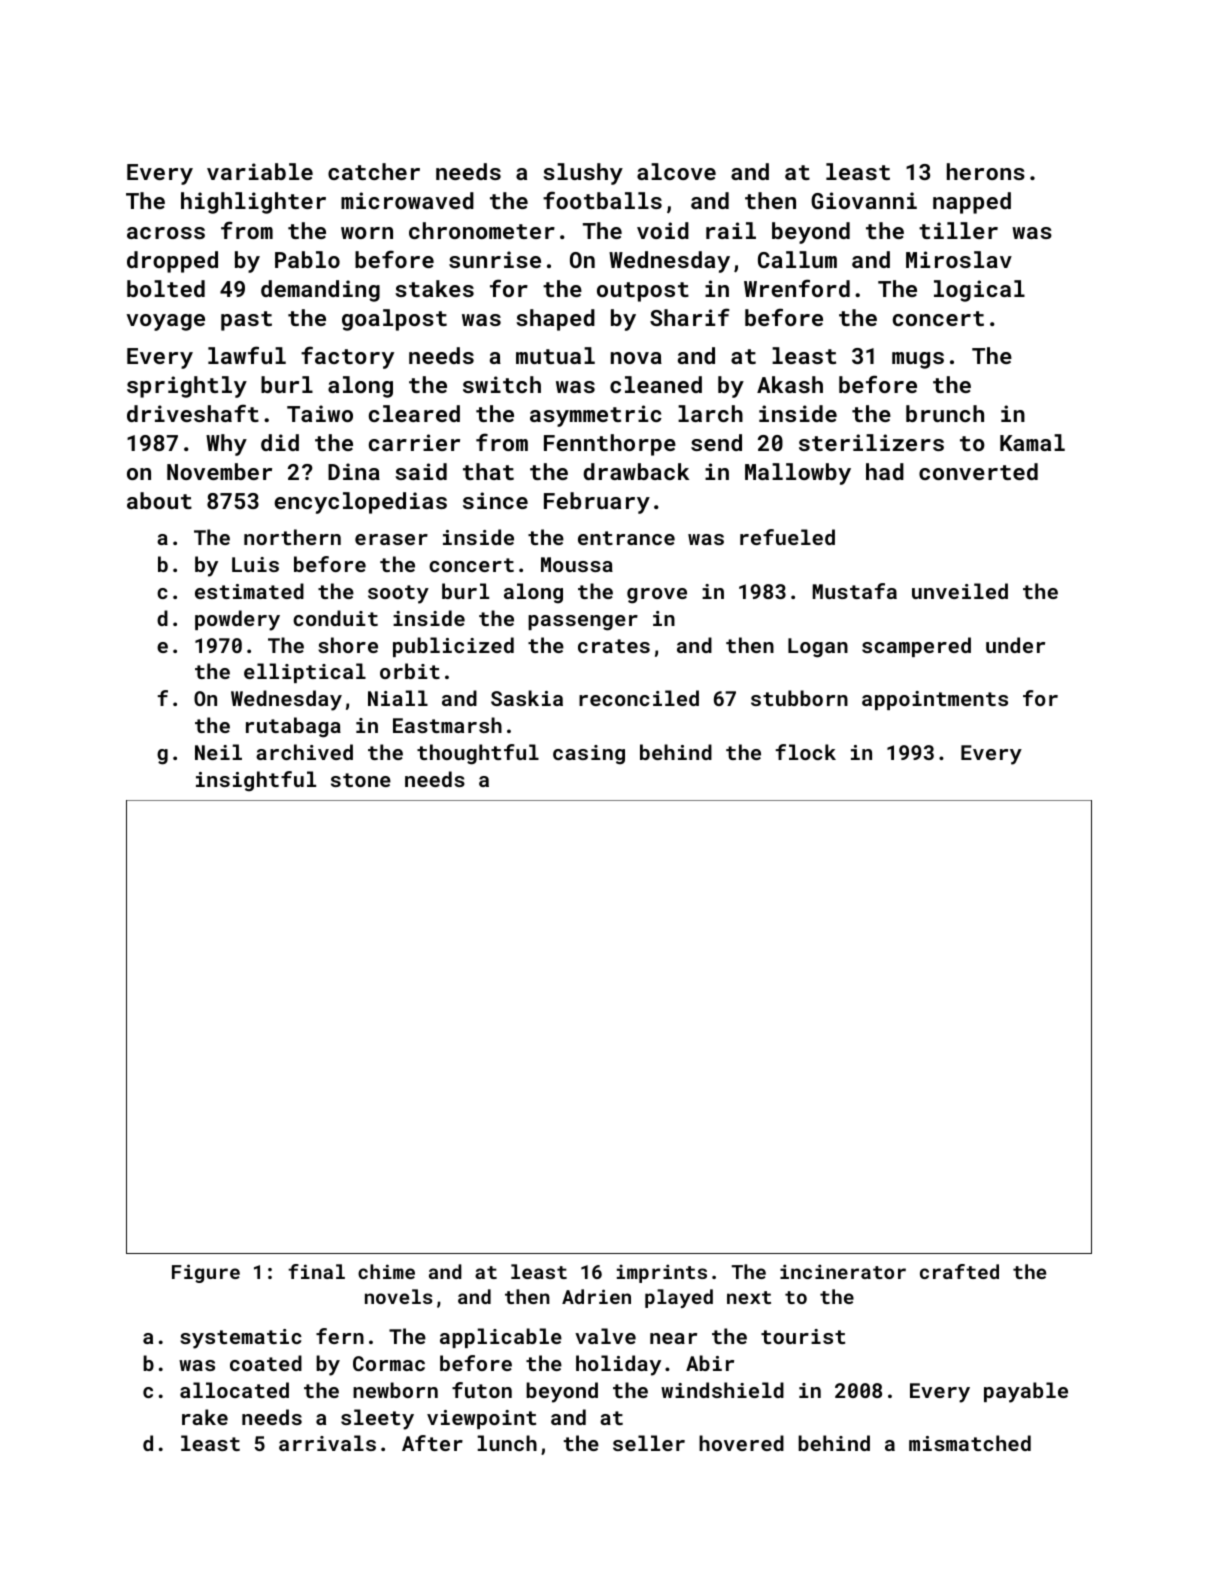 This document has height=1577, width=1218. I want to click on Luis, so click(255, 564).
